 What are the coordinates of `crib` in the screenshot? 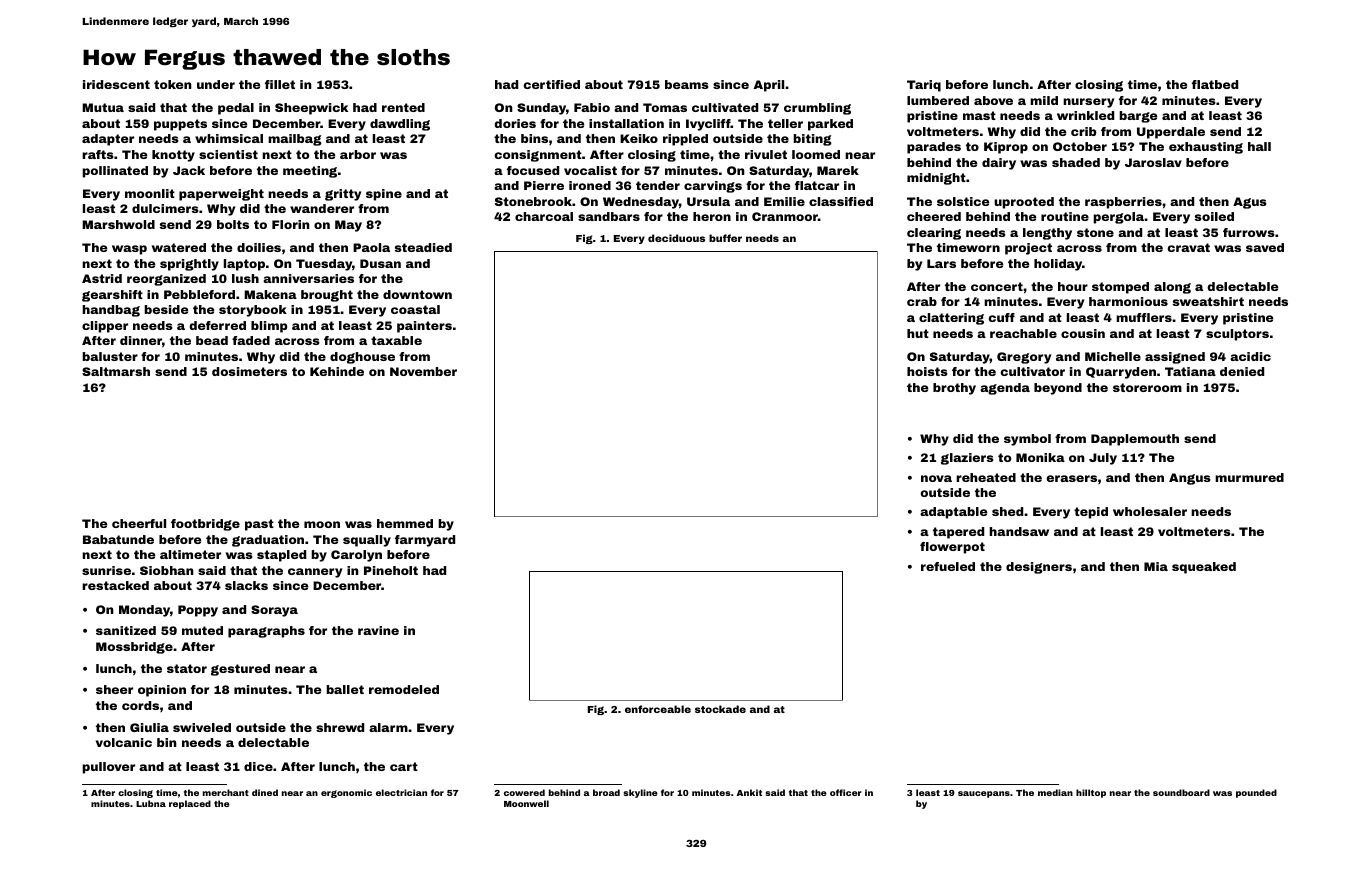 It's located at (1083, 131).
